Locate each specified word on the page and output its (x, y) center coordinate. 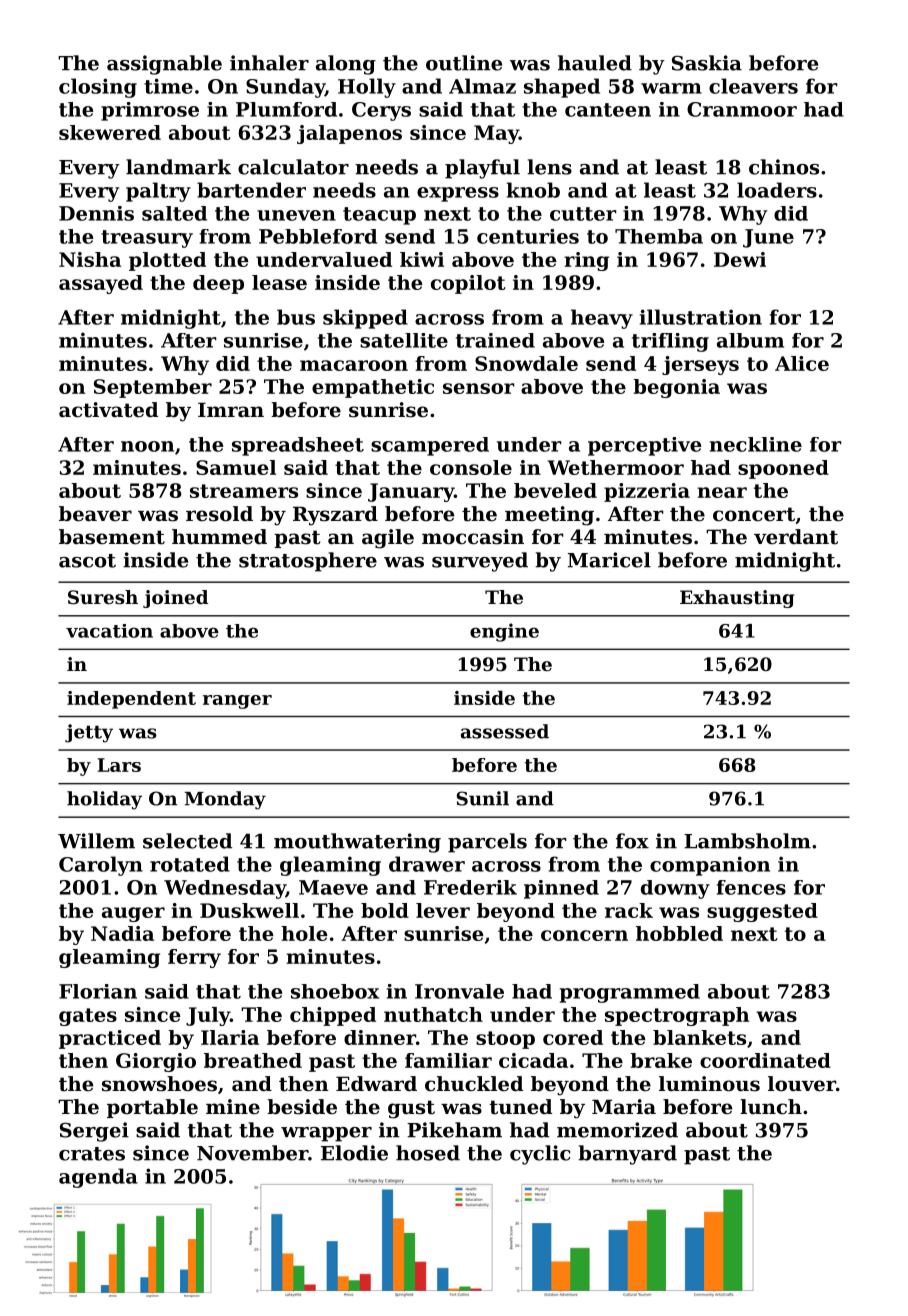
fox (632, 841)
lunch (771, 1107)
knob (533, 190)
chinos (784, 167)
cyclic (540, 1155)
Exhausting (737, 599)
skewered (110, 132)
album (750, 340)
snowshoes (159, 1084)
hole (304, 933)
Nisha (90, 259)
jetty (89, 733)
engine (504, 632)
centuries (528, 236)
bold (385, 910)
